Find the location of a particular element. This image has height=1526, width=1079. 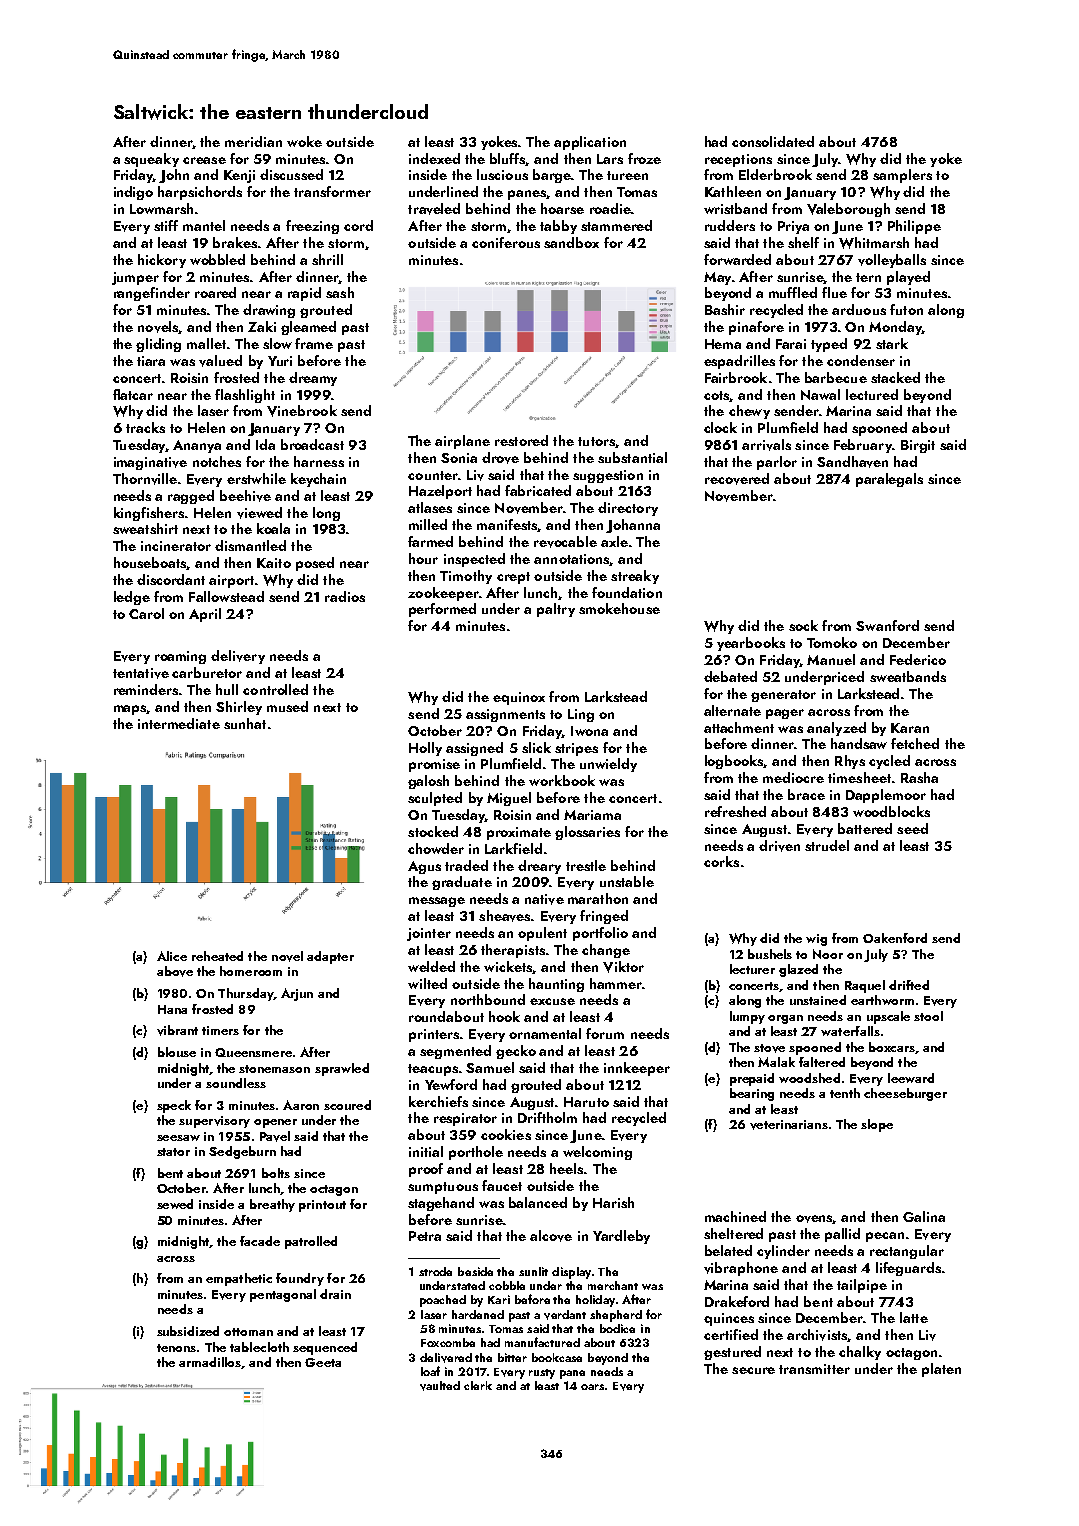

Federico is located at coordinates (918, 659).
